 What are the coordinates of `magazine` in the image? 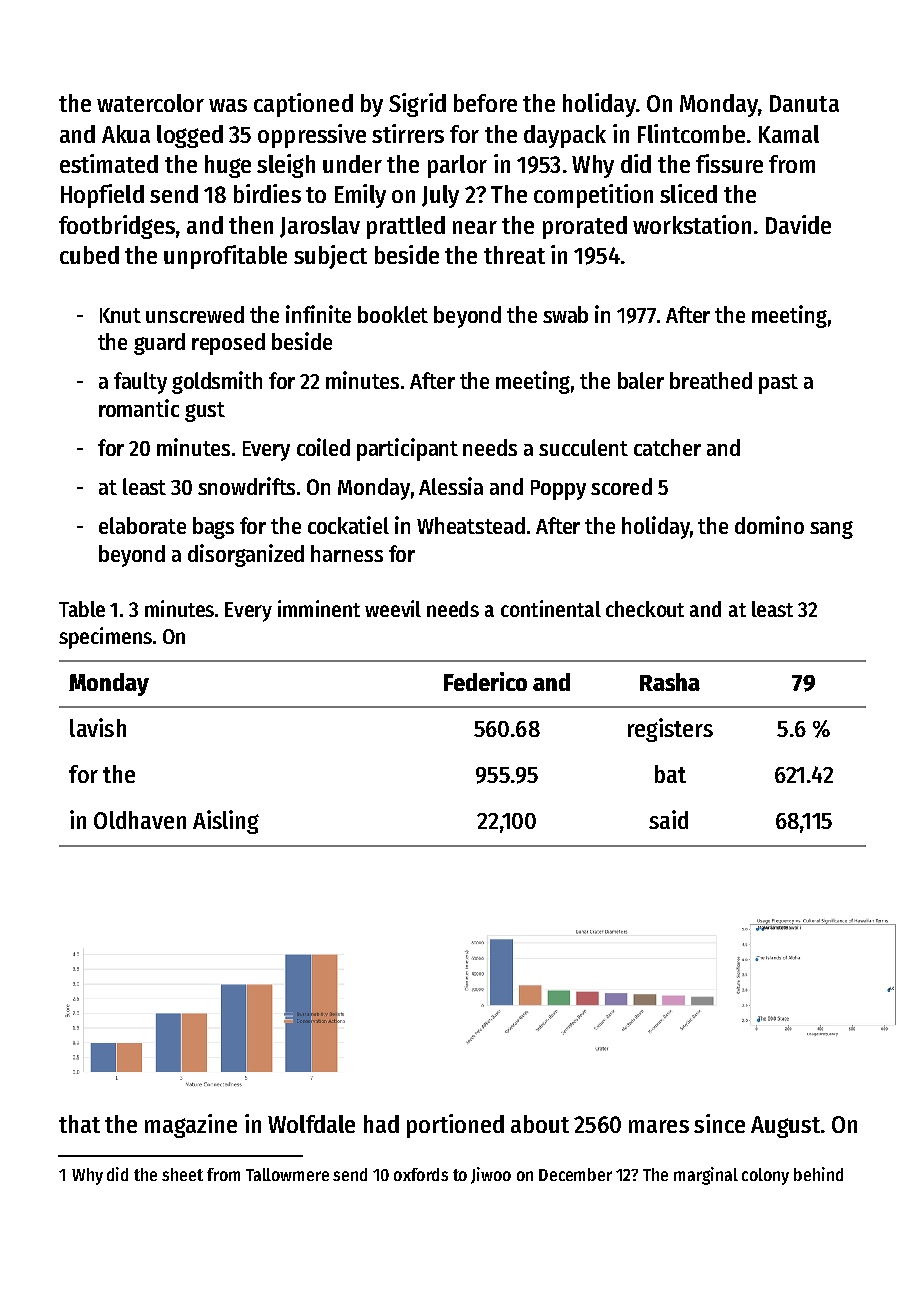 It's located at (191, 1126).
